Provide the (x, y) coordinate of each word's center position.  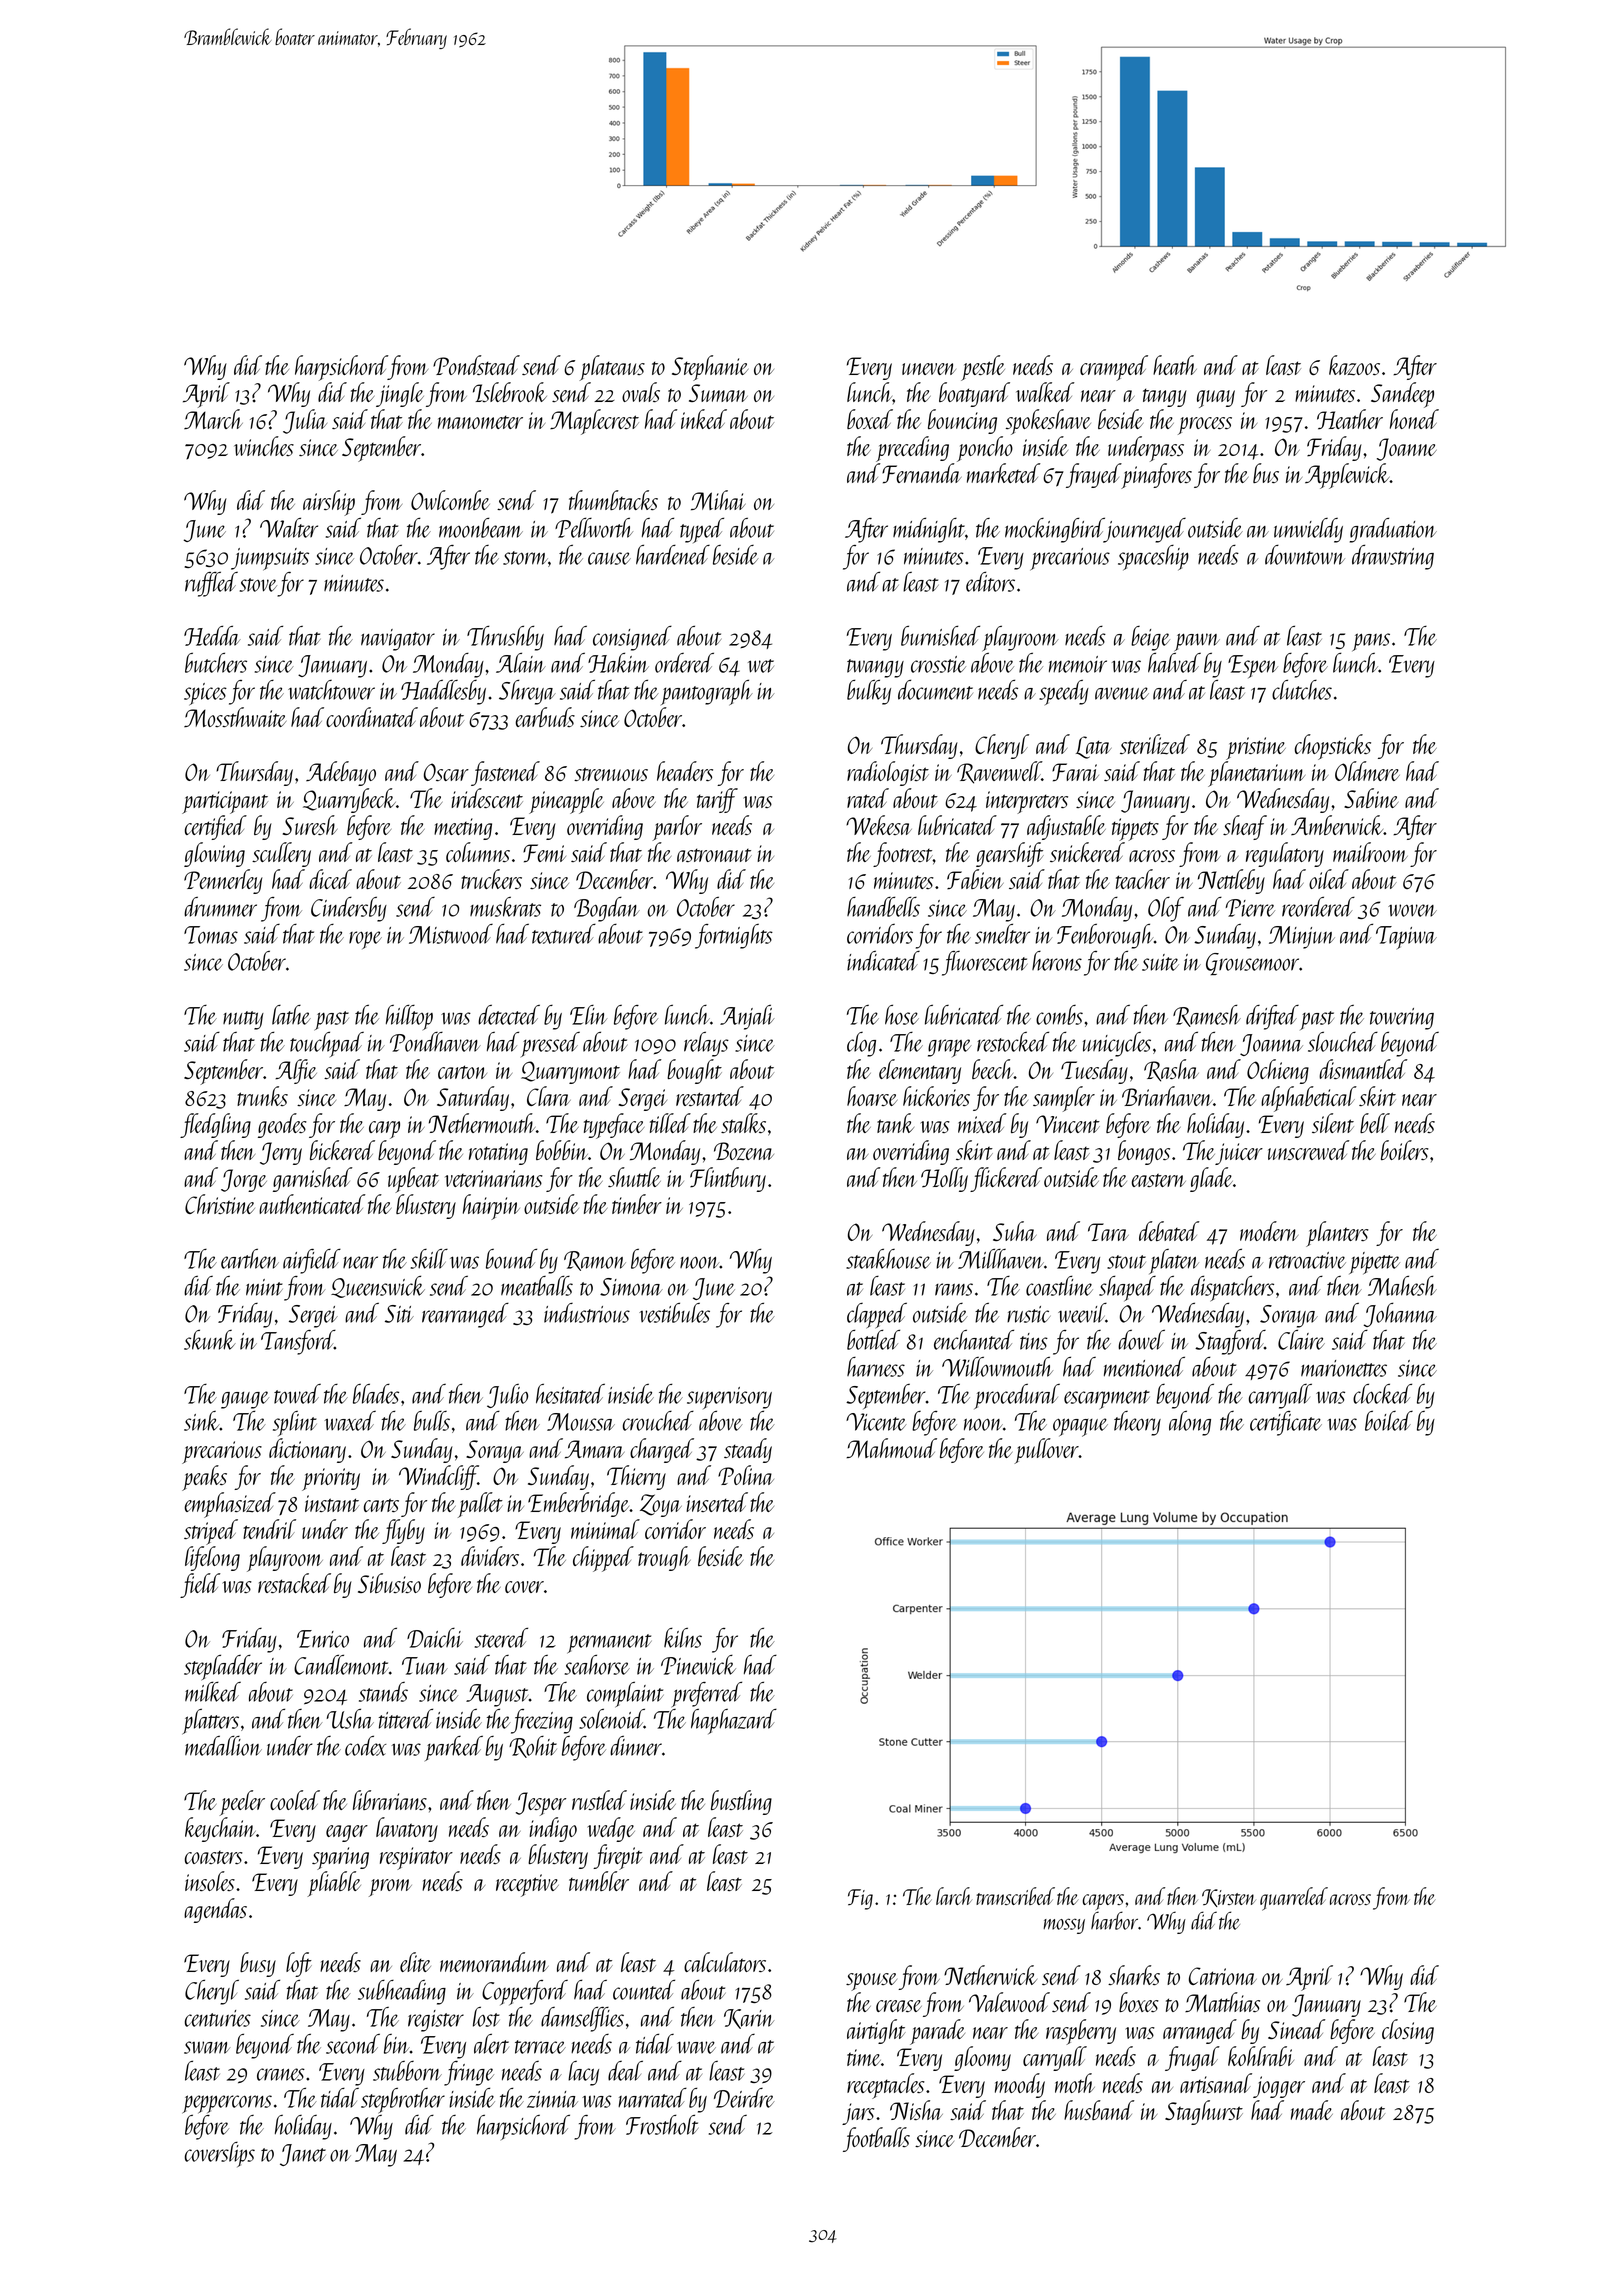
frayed (1093, 475)
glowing (214, 854)
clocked (1382, 1393)
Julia (305, 421)
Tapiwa (1406, 937)
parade (937, 2032)
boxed (870, 419)
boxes (1139, 2002)
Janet (303, 2155)
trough (664, 1558)
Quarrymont (570, 1072)
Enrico (323, 1639)
